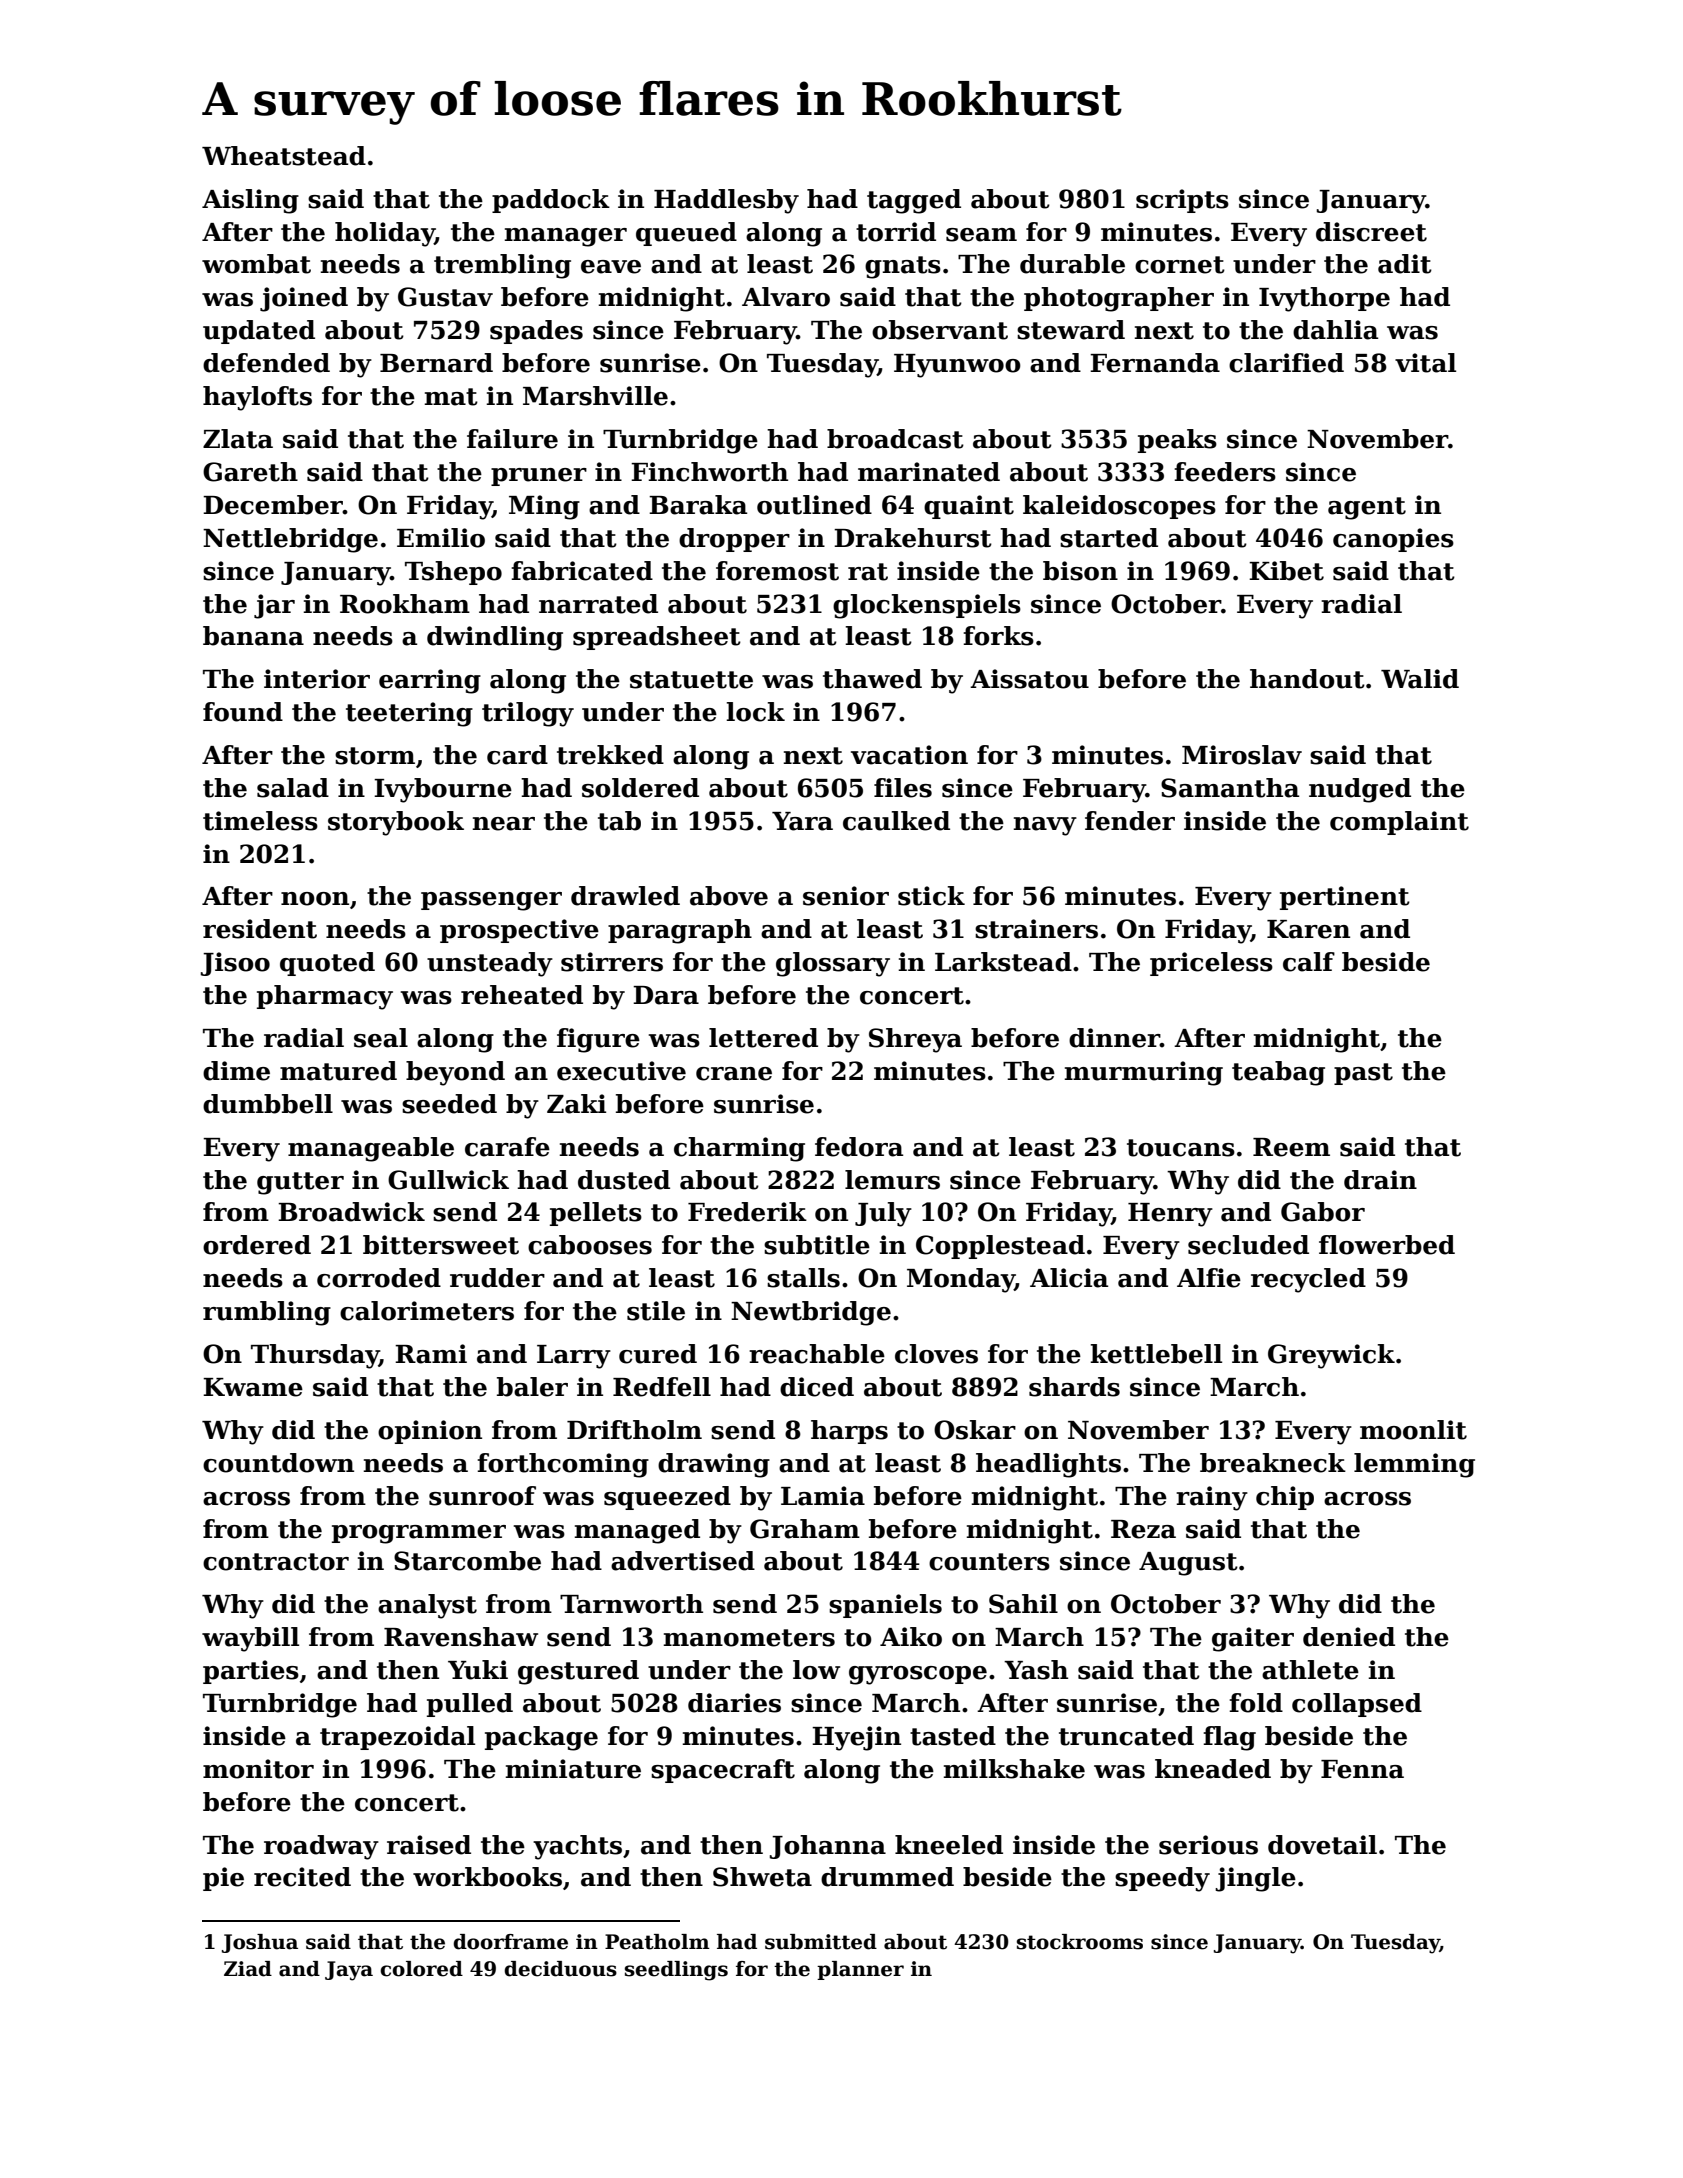 The image size is (1683, 2178). What do you see at coordinates (258, 1769) in the screenshot?
I see `monitor` at bounding box center [258, 1769].
